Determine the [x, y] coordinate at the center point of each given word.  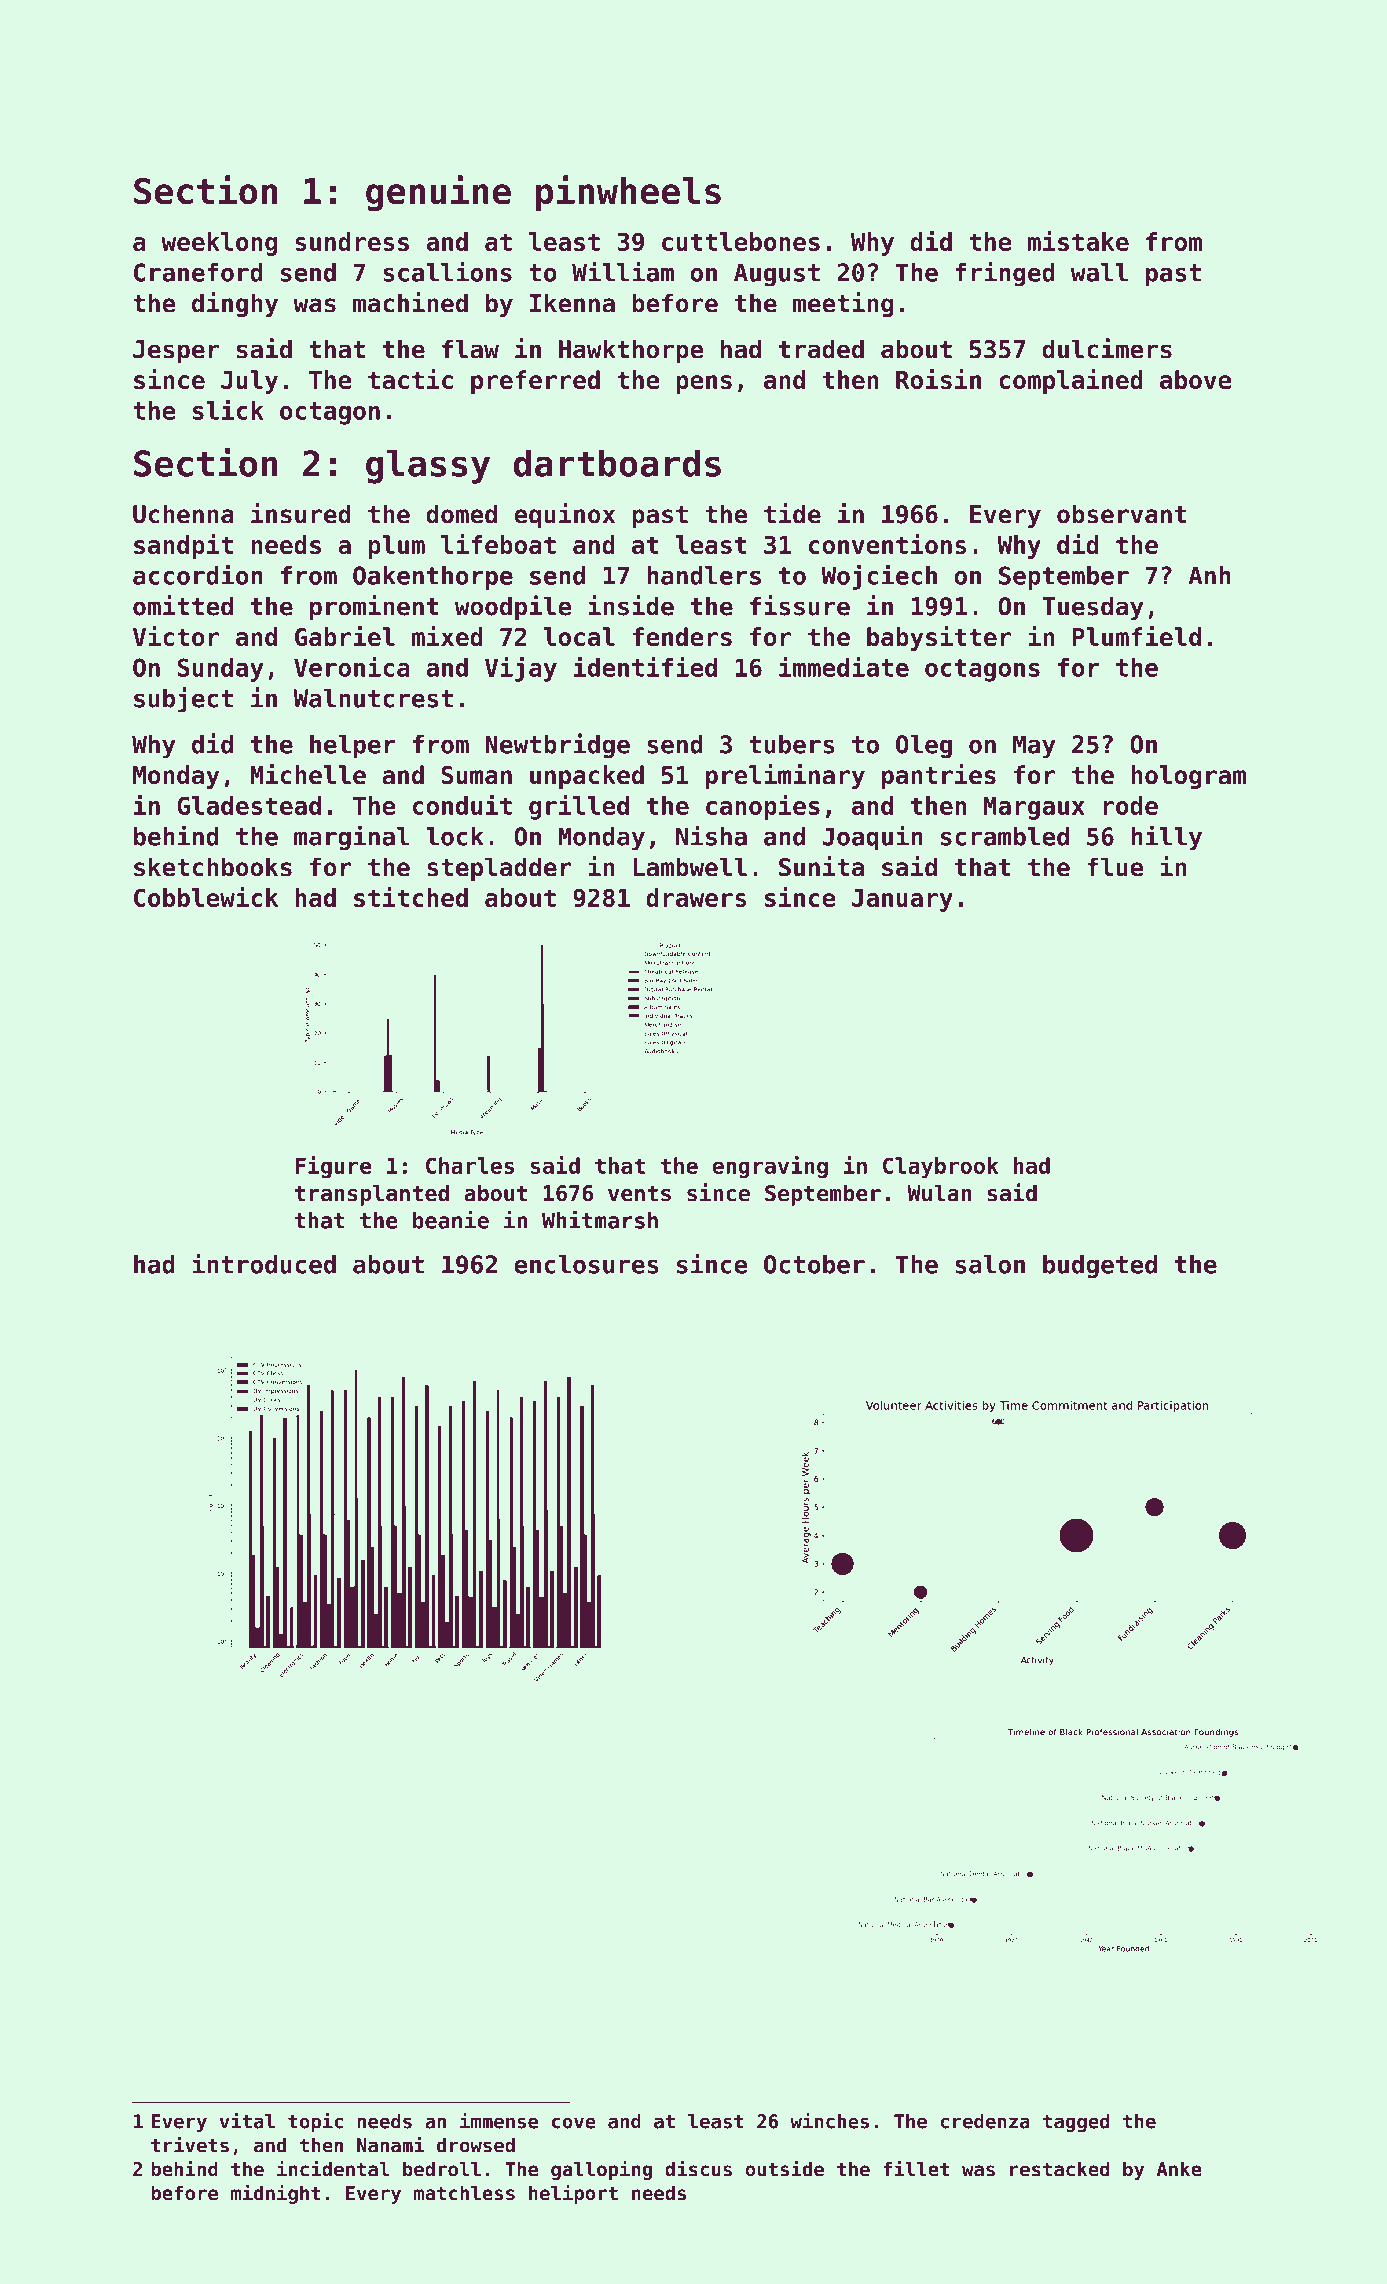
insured [301, 513]
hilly [1166, 838]
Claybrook [940, 1167]
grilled [579, 807]
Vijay [521, 669]
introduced [264, 1263]
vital [247, 2121]
